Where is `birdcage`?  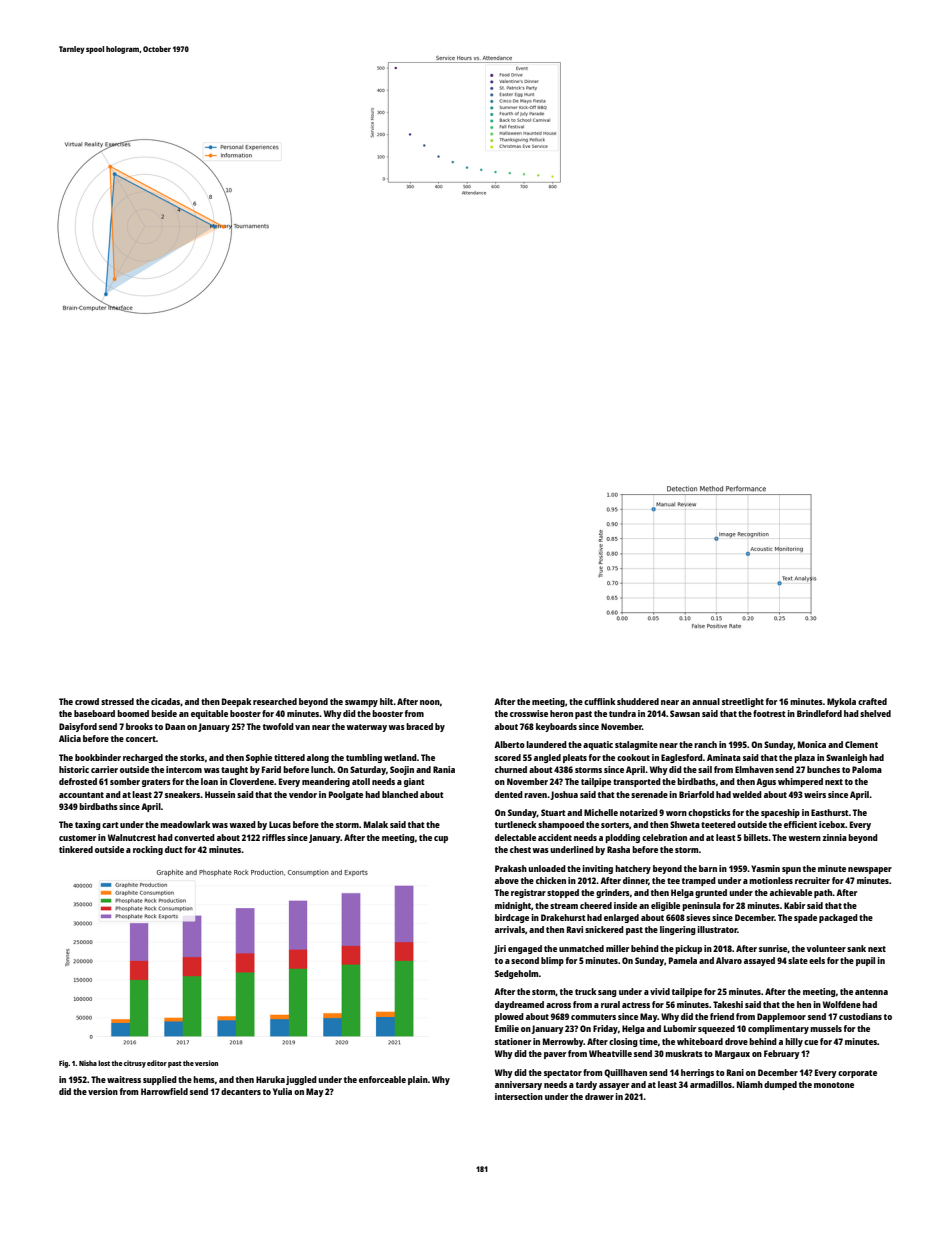
birdcage is located at coordinates (512, 918).
